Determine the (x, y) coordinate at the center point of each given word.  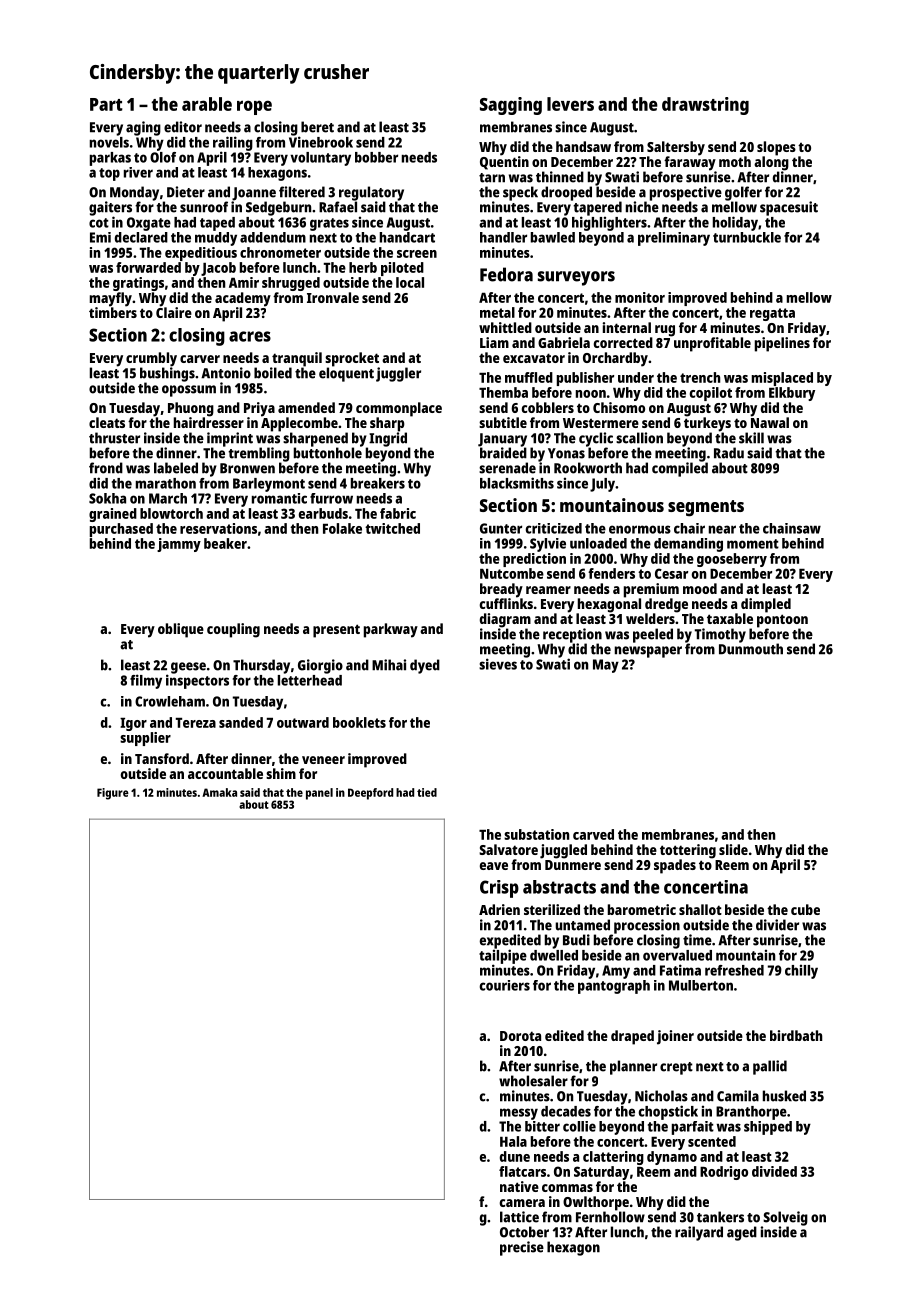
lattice (519, 1217)
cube (805, 909)
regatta (772, 314)
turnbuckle (747, 237)
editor (183, 127)
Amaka (219, 792)
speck (520, 193)
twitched (392, 528)
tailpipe (503, 956)
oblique (181, 630)
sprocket (352, 359)
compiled (680, 469)
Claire (174, 312)
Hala (513, 1141)
